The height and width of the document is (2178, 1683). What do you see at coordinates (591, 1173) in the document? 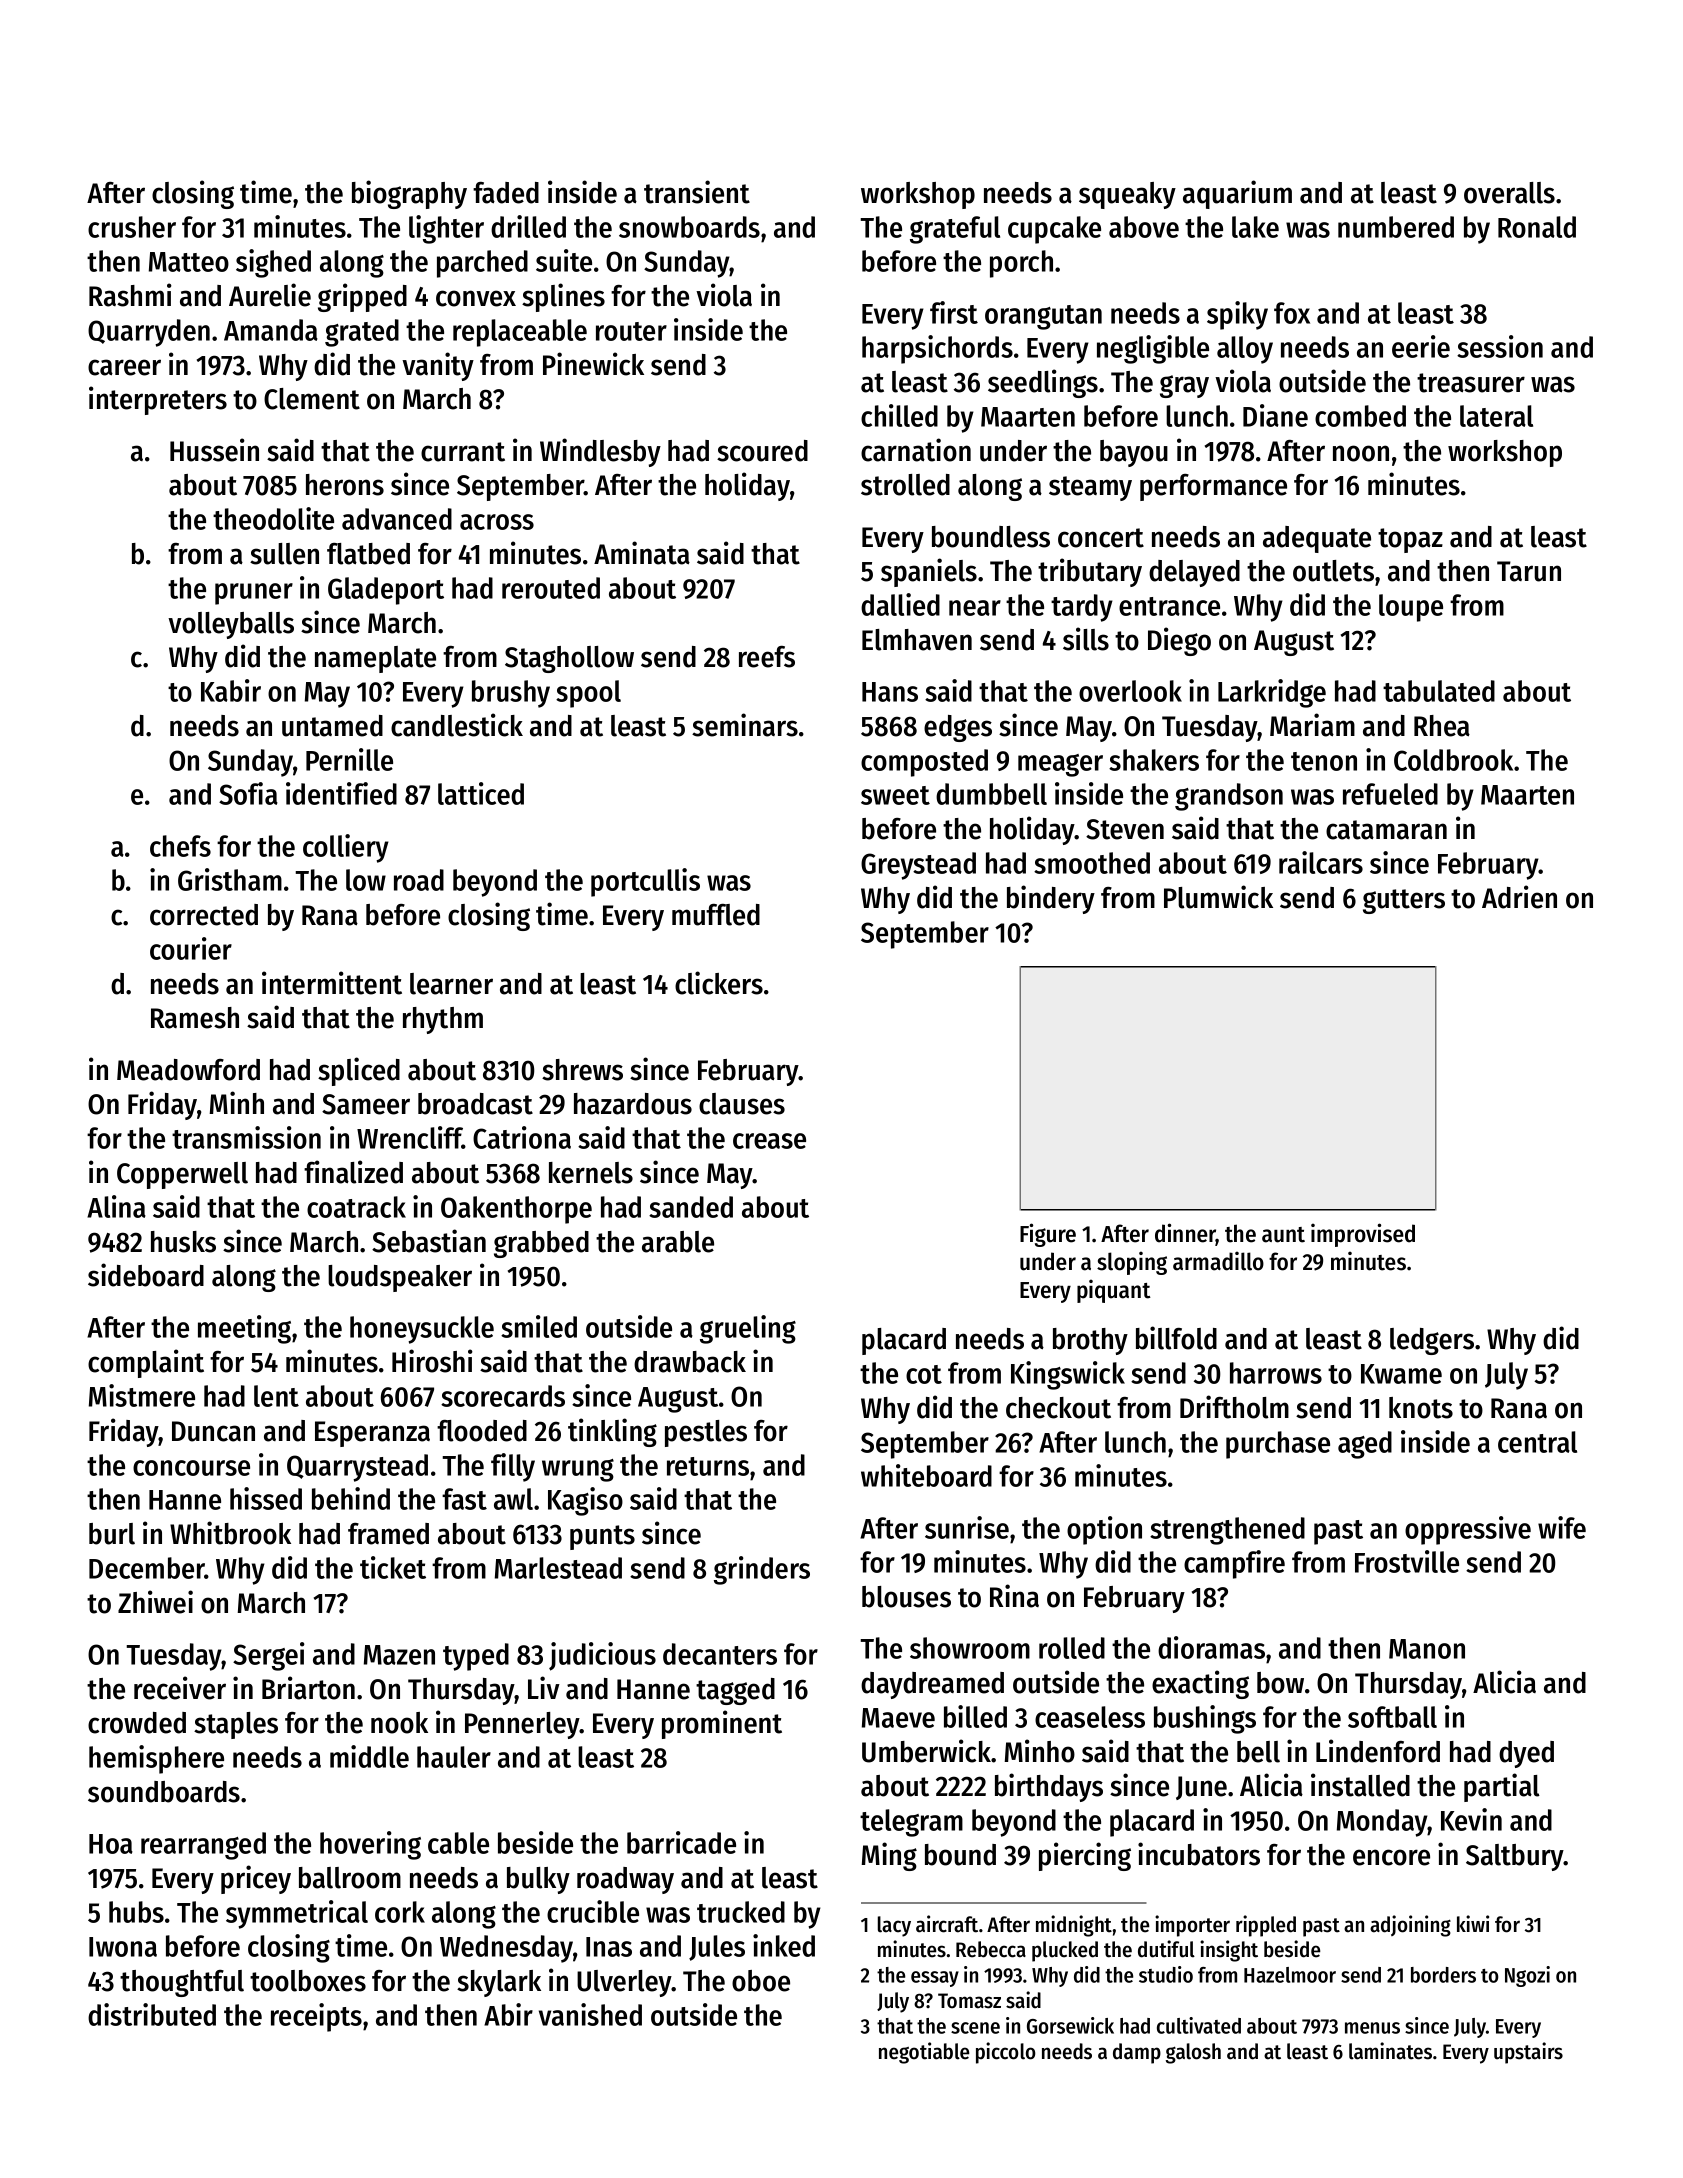
I see `kernels` at bounding box center [591, 1173].
